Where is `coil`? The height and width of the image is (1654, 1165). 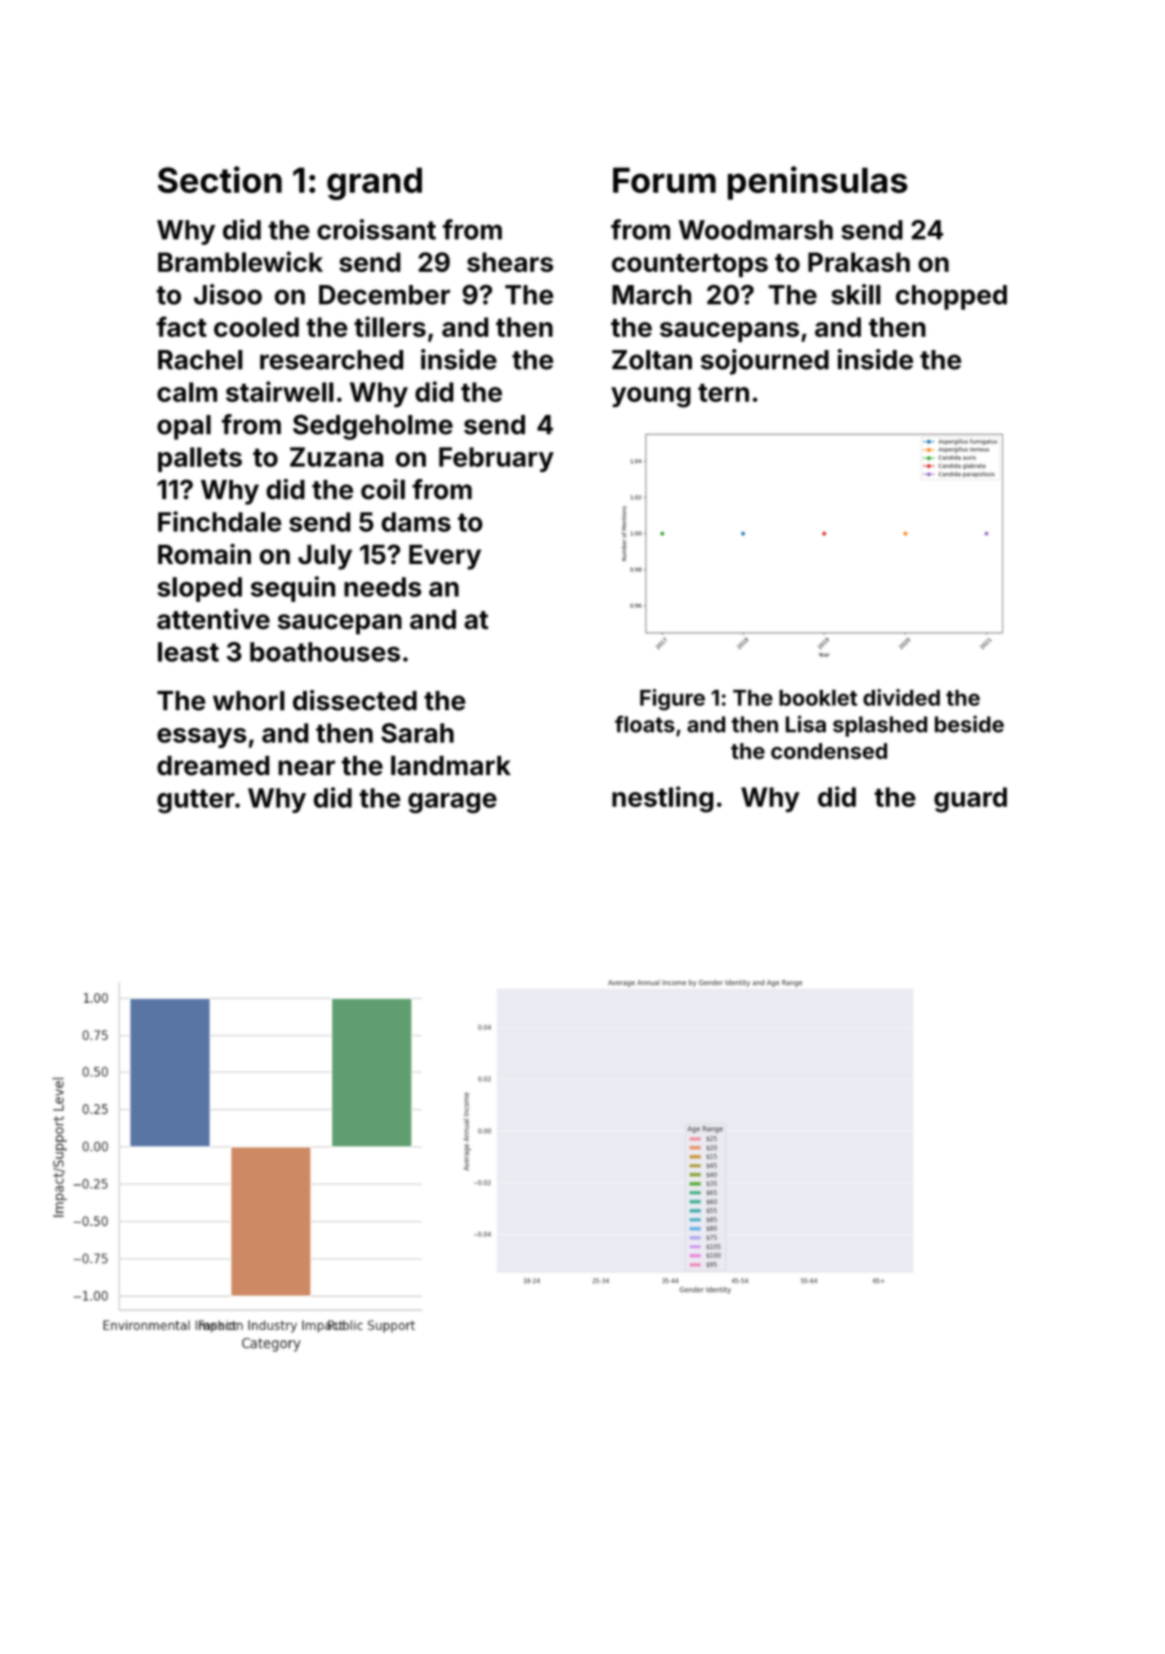
coil is located at coordinates (383, 489).
